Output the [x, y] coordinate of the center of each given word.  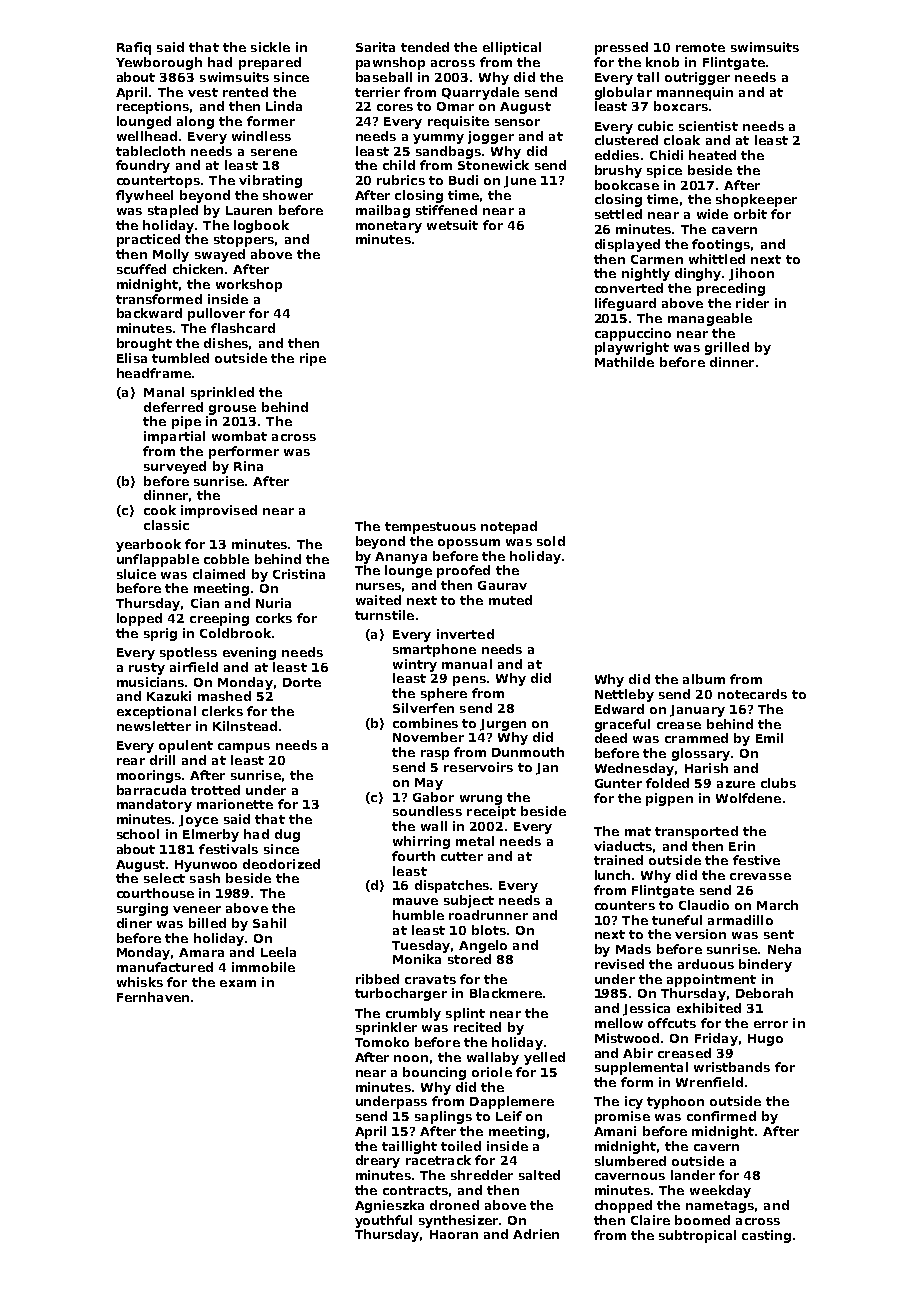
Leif [509, 1116]
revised [619, 964]
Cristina [299, 574]
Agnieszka [389, 1206]
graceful [622, 725]
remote [700, 47]
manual [467, 664]
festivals [228, 849]
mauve [415, 901]
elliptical [512, 48]
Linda [284, 106]
